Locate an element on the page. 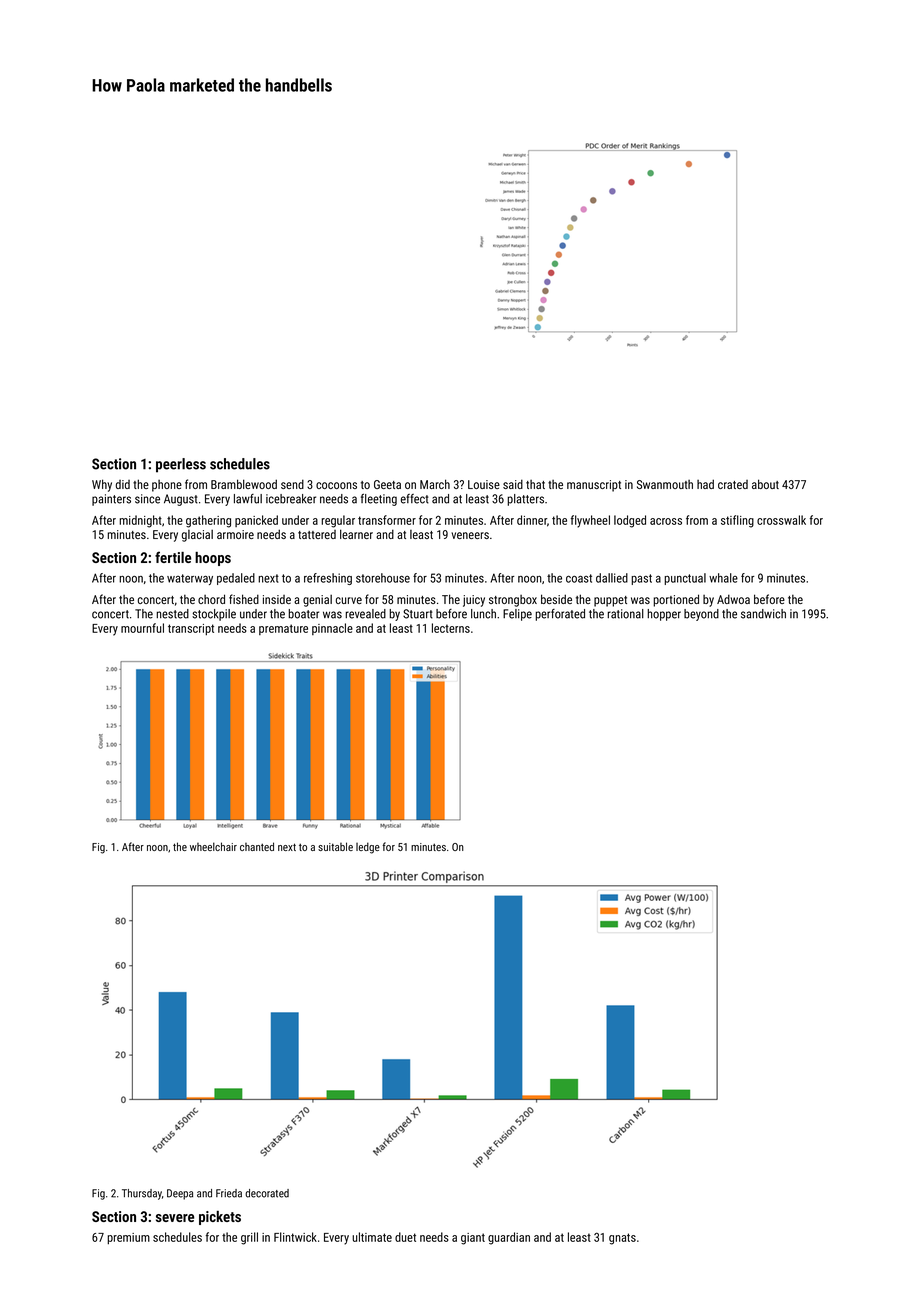 This page has width=924, height=1308. beyond is located at coordinates (701, 615).
